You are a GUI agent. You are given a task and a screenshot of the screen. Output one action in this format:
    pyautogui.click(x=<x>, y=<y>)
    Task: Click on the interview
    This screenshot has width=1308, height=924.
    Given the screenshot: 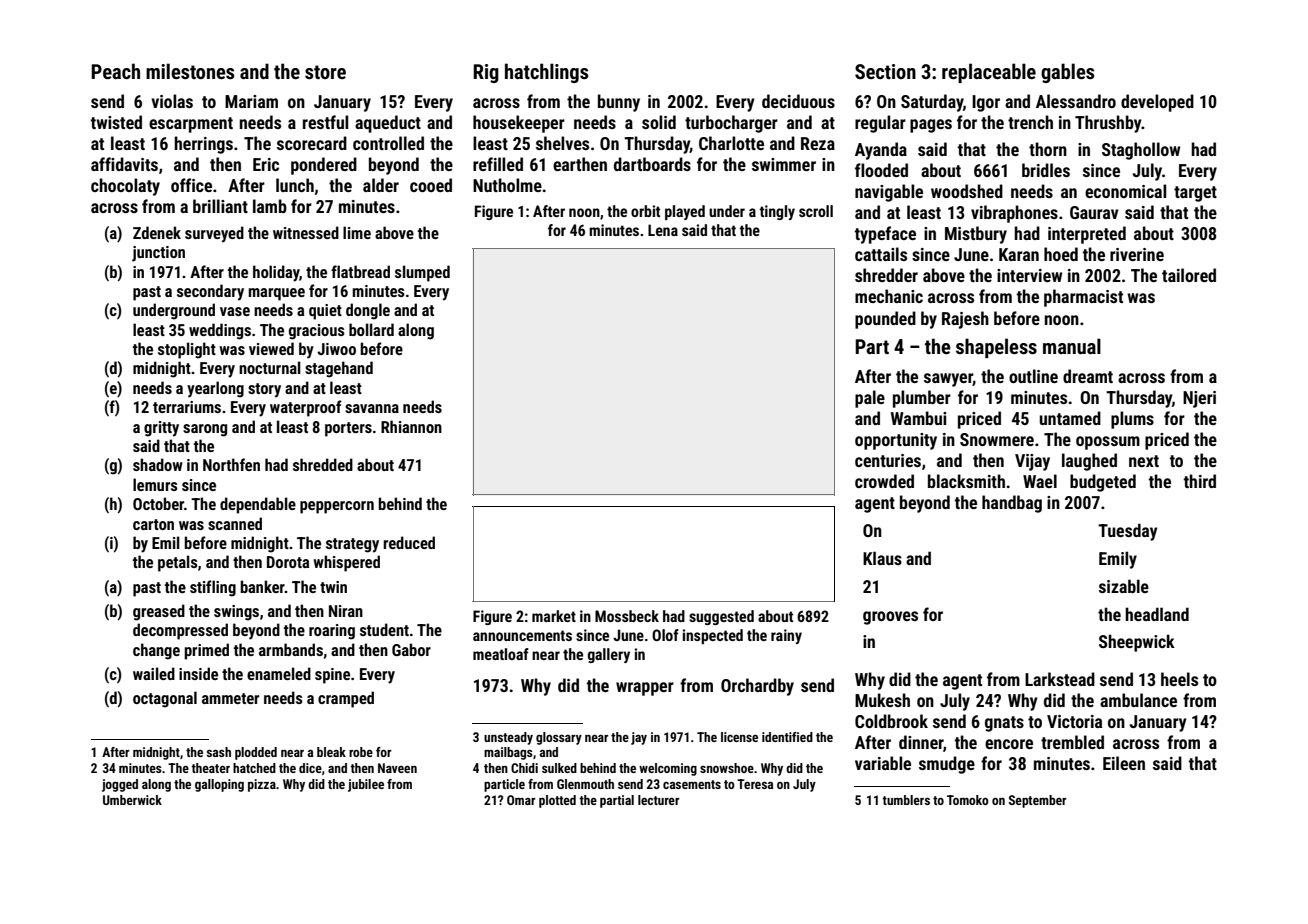 What is the action you would take?
    pyautogui.click(x=1029, y=275)
